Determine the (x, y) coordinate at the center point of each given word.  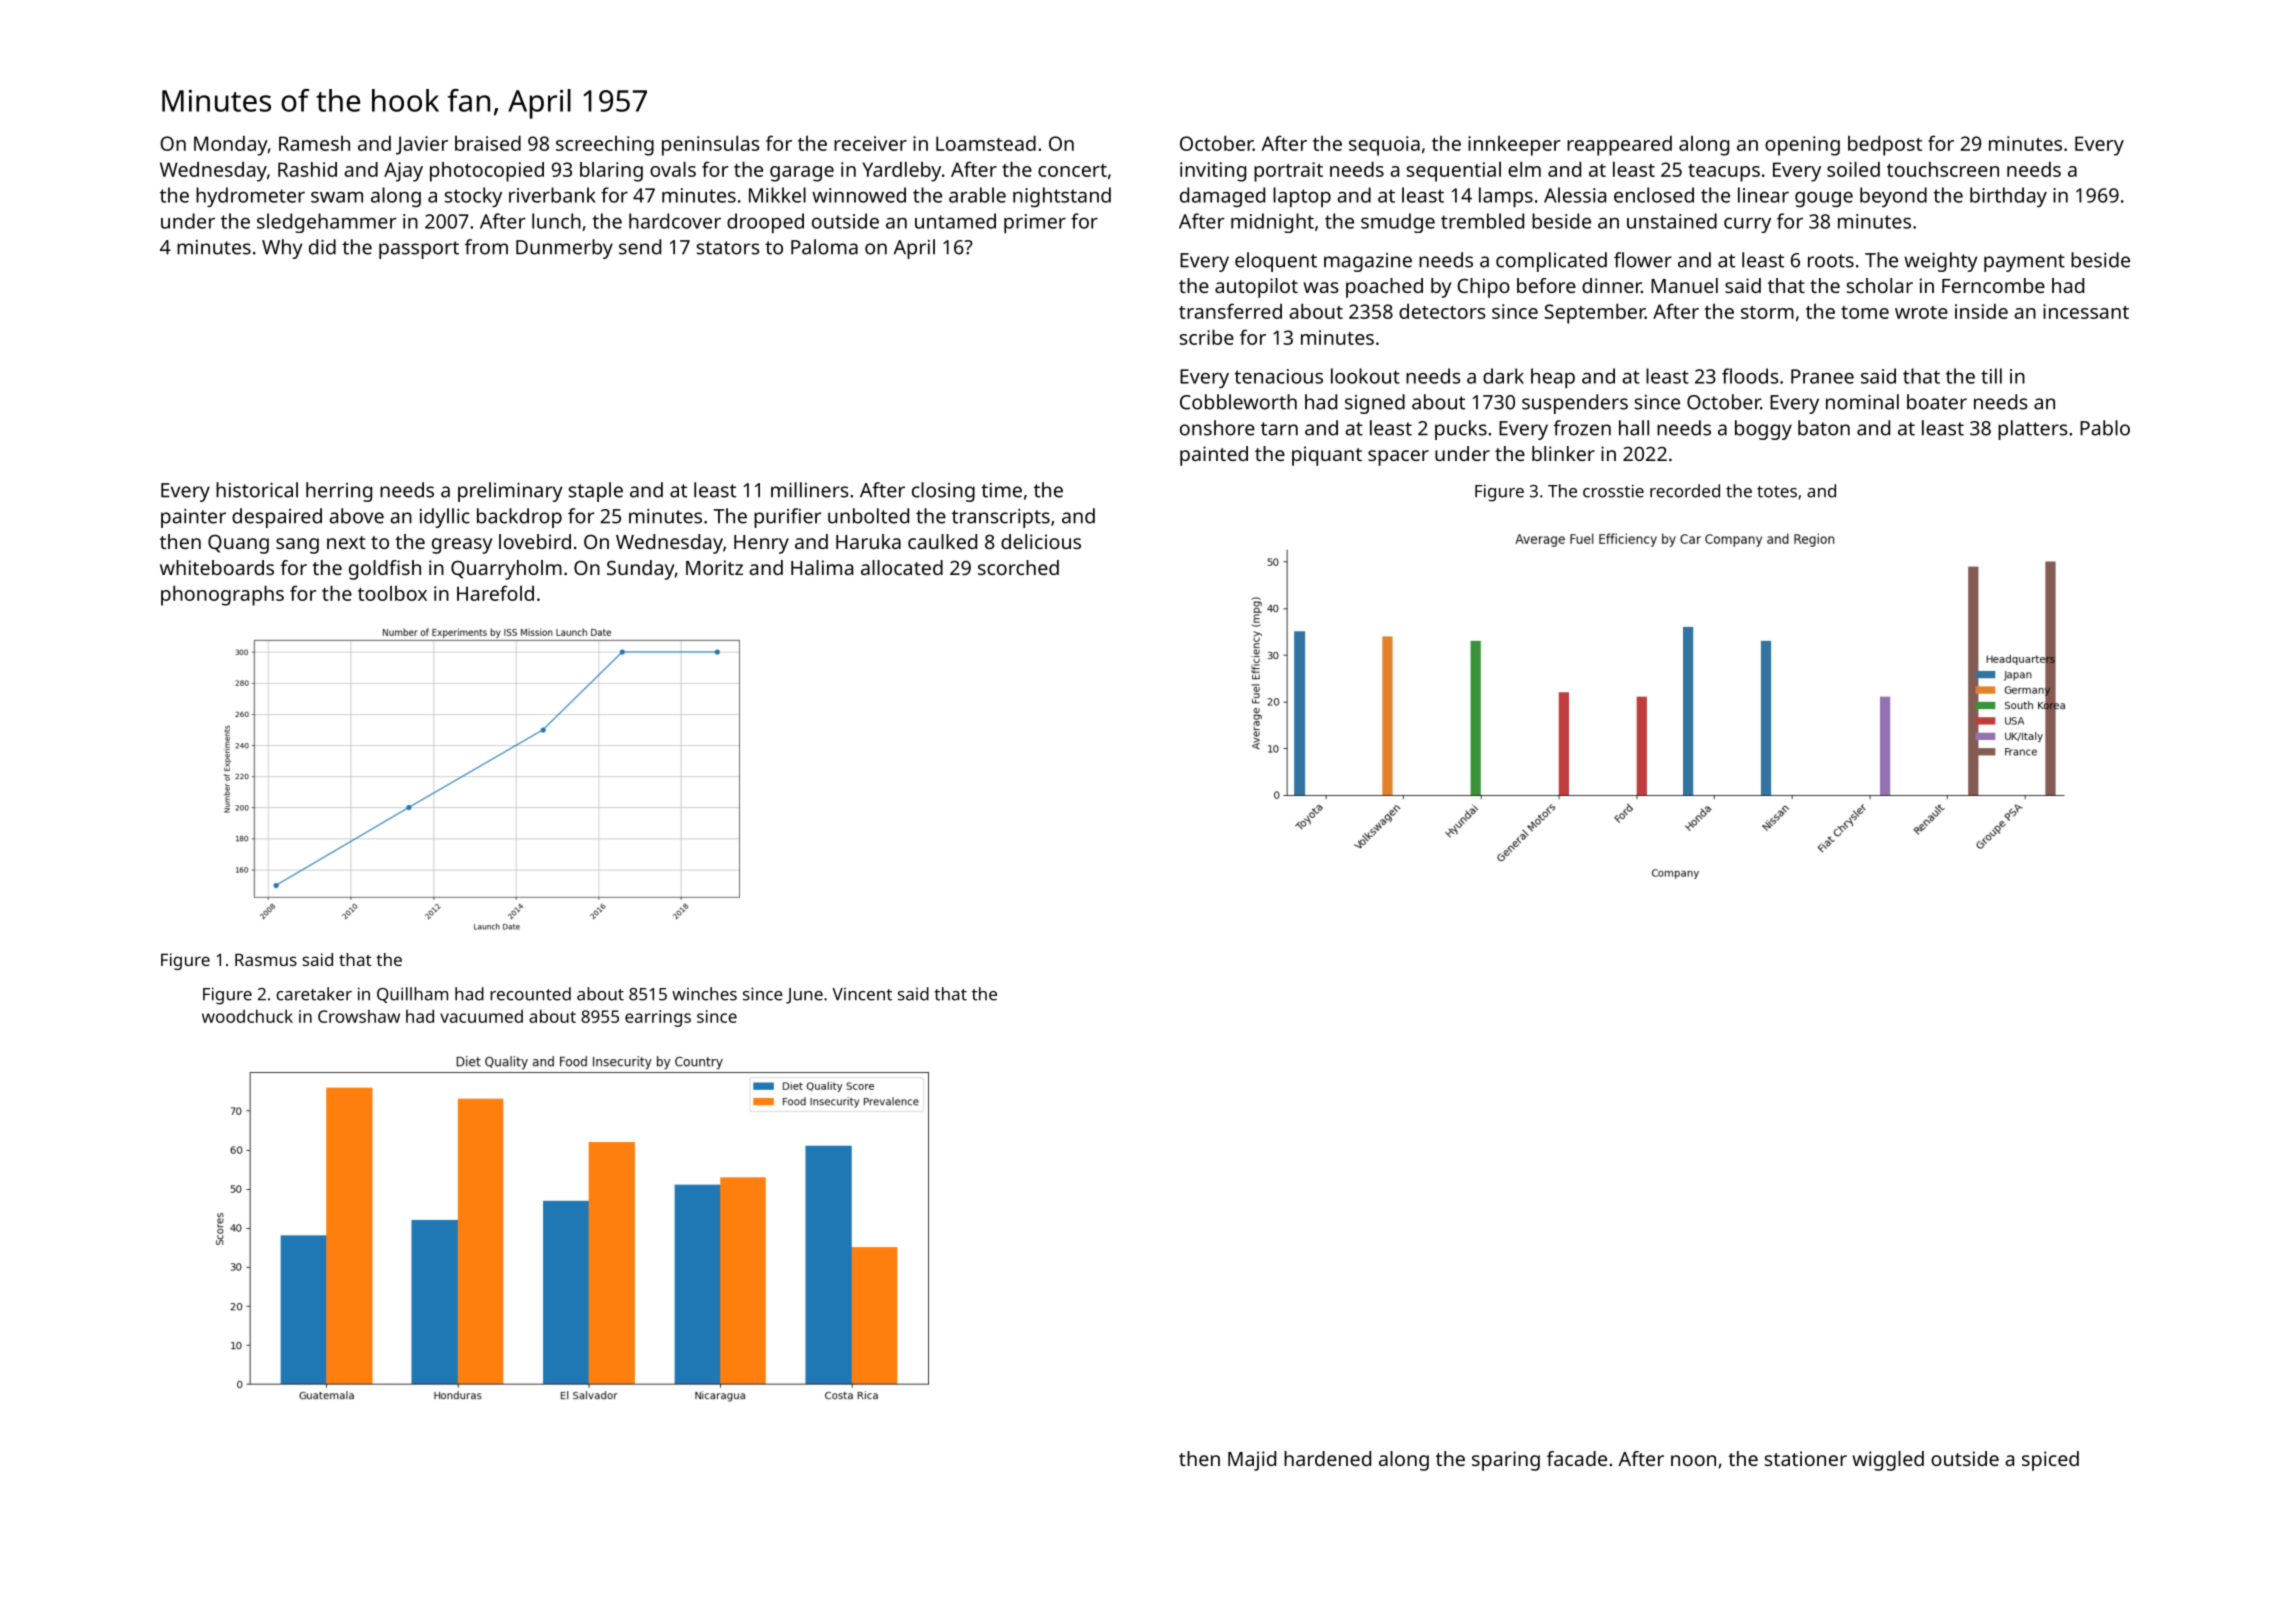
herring (339, 492)
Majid (1252, 1461)
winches (704, 994)
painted (1214, 456)
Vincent (862, 994)
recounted (530, 994)
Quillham (412, 995)
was (1321, 287)
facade (1577, 1458)
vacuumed (481, 1016)
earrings (658, 1018)
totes (1777, 492)
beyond (1893, 197)
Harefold (495, 593)
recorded (1685, 491)
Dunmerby (564, 249)
